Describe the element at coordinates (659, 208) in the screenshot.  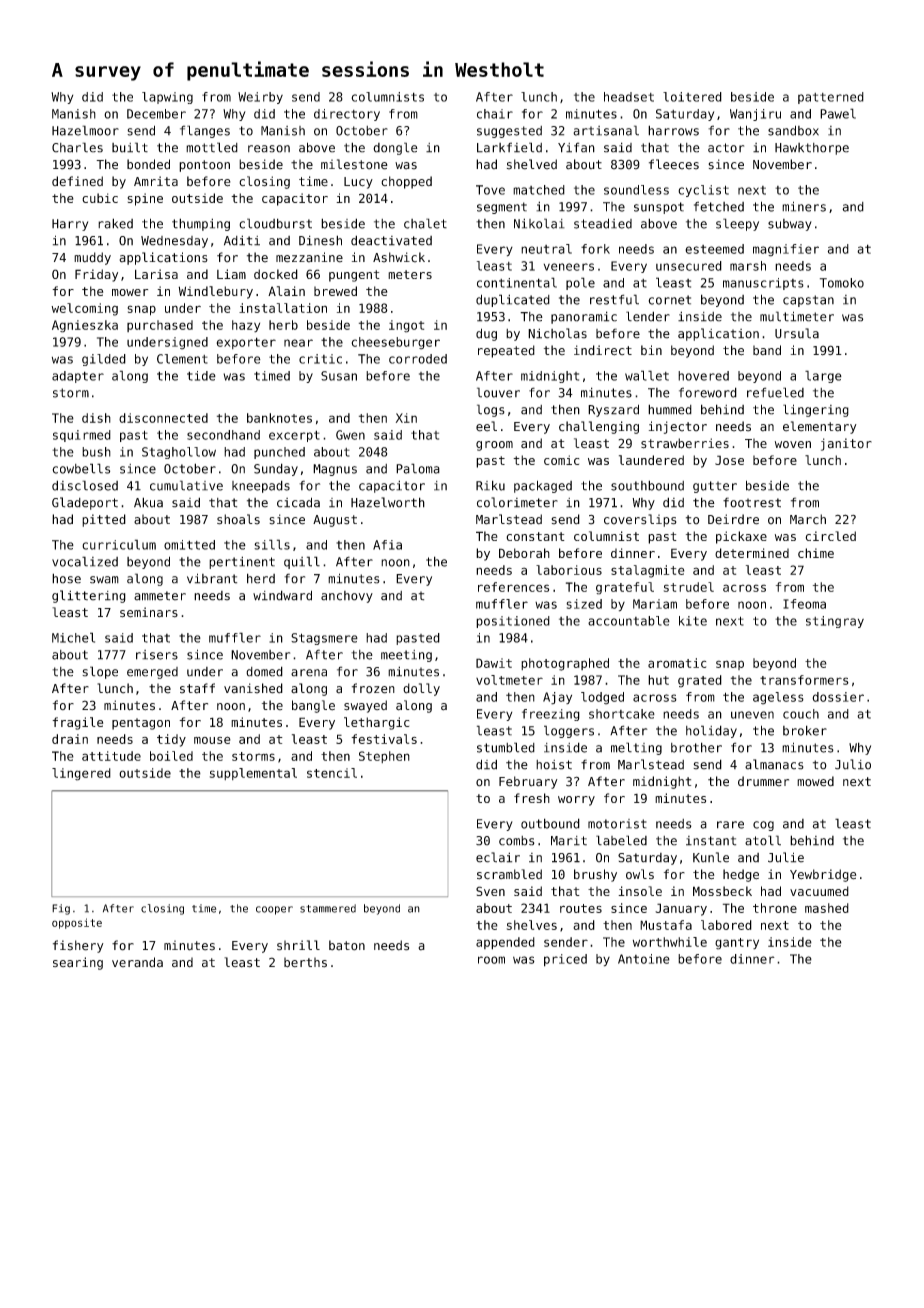
I see `sunspot` at that location.
